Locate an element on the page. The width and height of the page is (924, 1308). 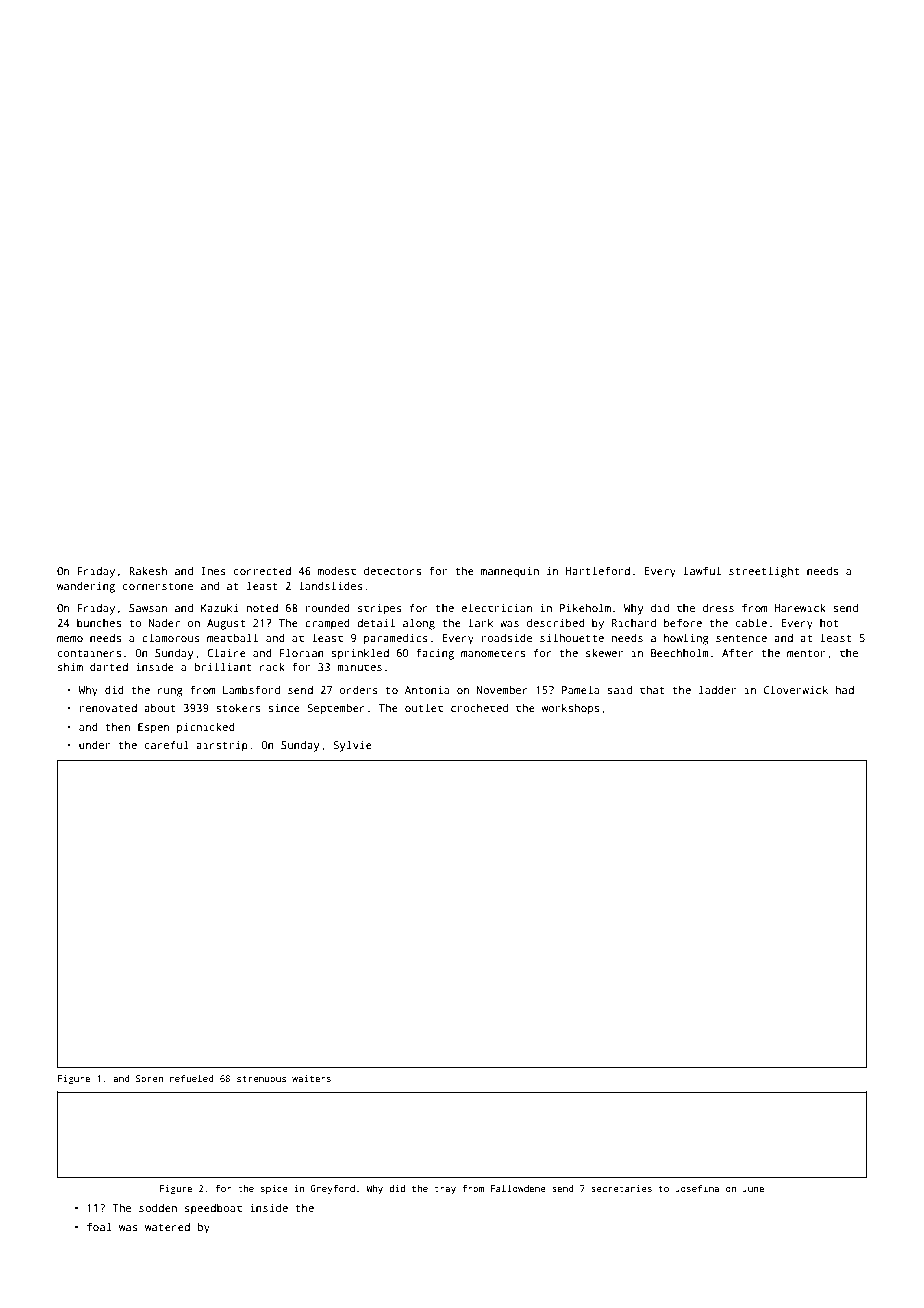
Sylvie is located at coordinates (352, 746).
